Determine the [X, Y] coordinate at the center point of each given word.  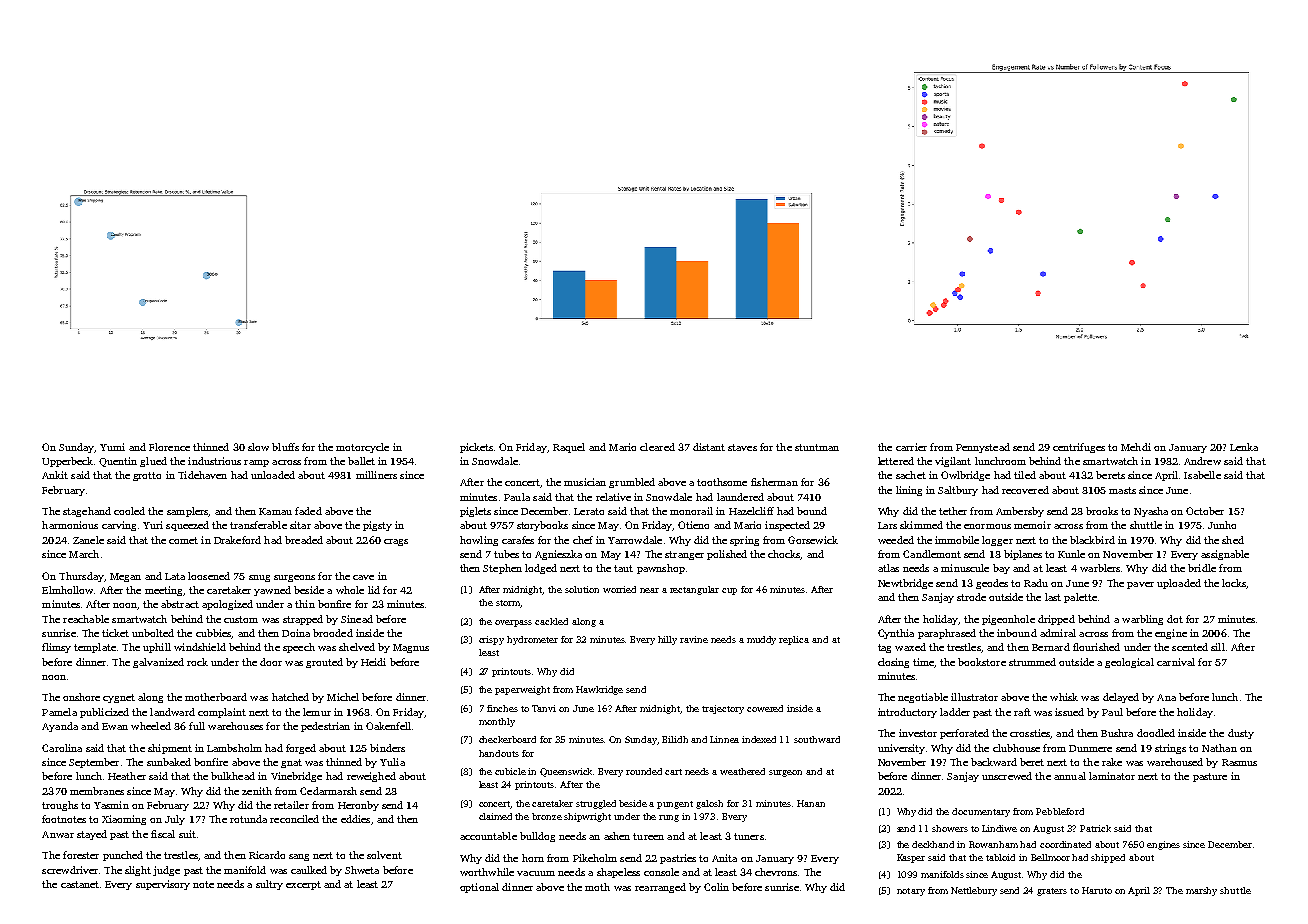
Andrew [1202, 461]
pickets [476, 448]
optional [479, 888]
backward [994, 762]
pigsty [377, 526]
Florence [169, 447]
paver [1140, 585]
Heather [127, 776]
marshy [1201, 891]
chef [583, 540]
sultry [269, 885]
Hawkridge [599, 690]
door [271, 662]
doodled [1156, 733]
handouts [499, 753]
